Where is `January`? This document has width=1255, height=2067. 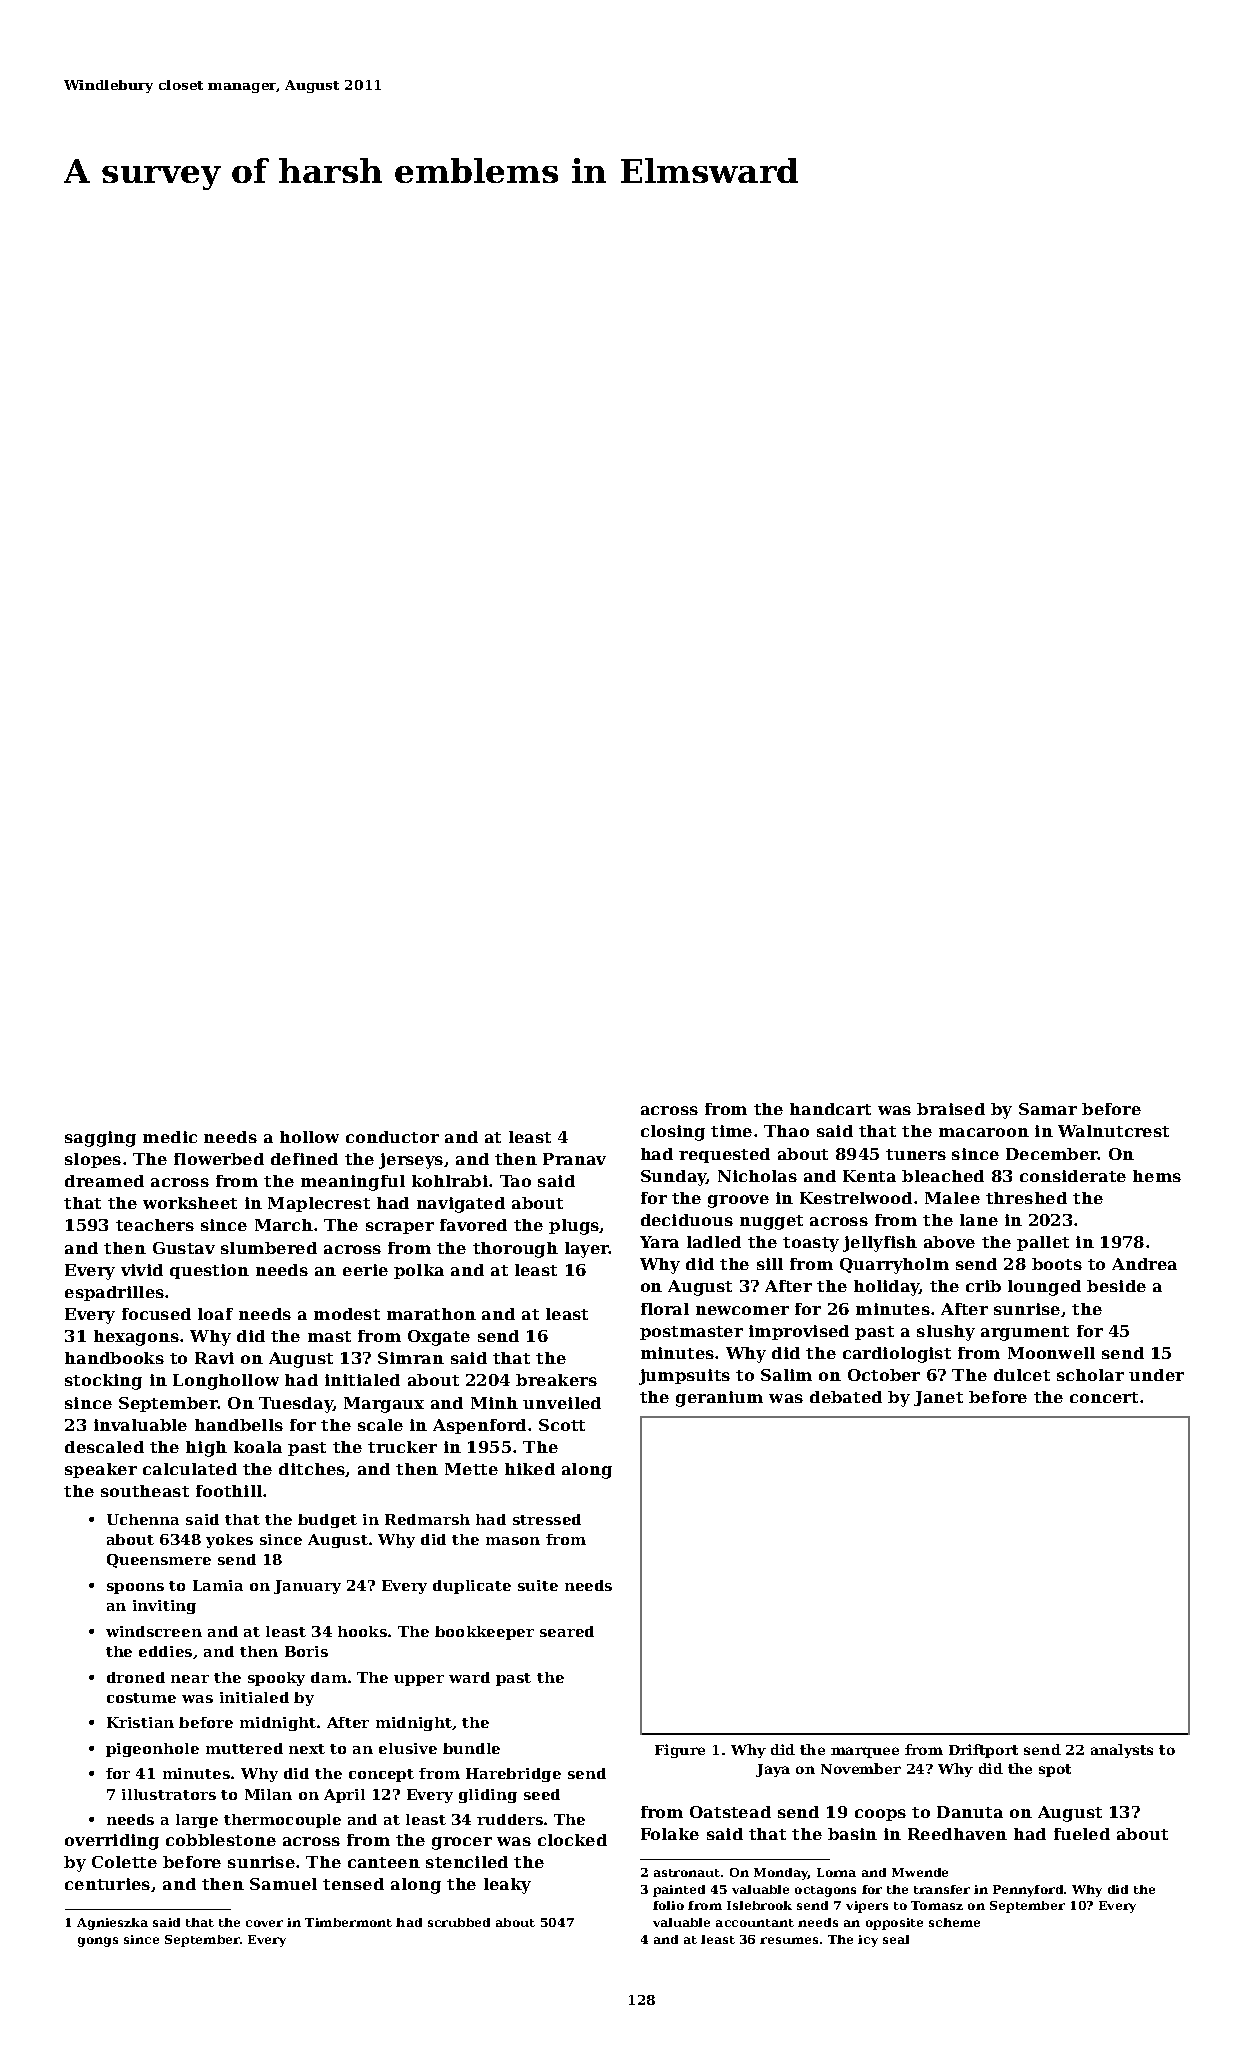
January is located at coordinates (307, 1587).
